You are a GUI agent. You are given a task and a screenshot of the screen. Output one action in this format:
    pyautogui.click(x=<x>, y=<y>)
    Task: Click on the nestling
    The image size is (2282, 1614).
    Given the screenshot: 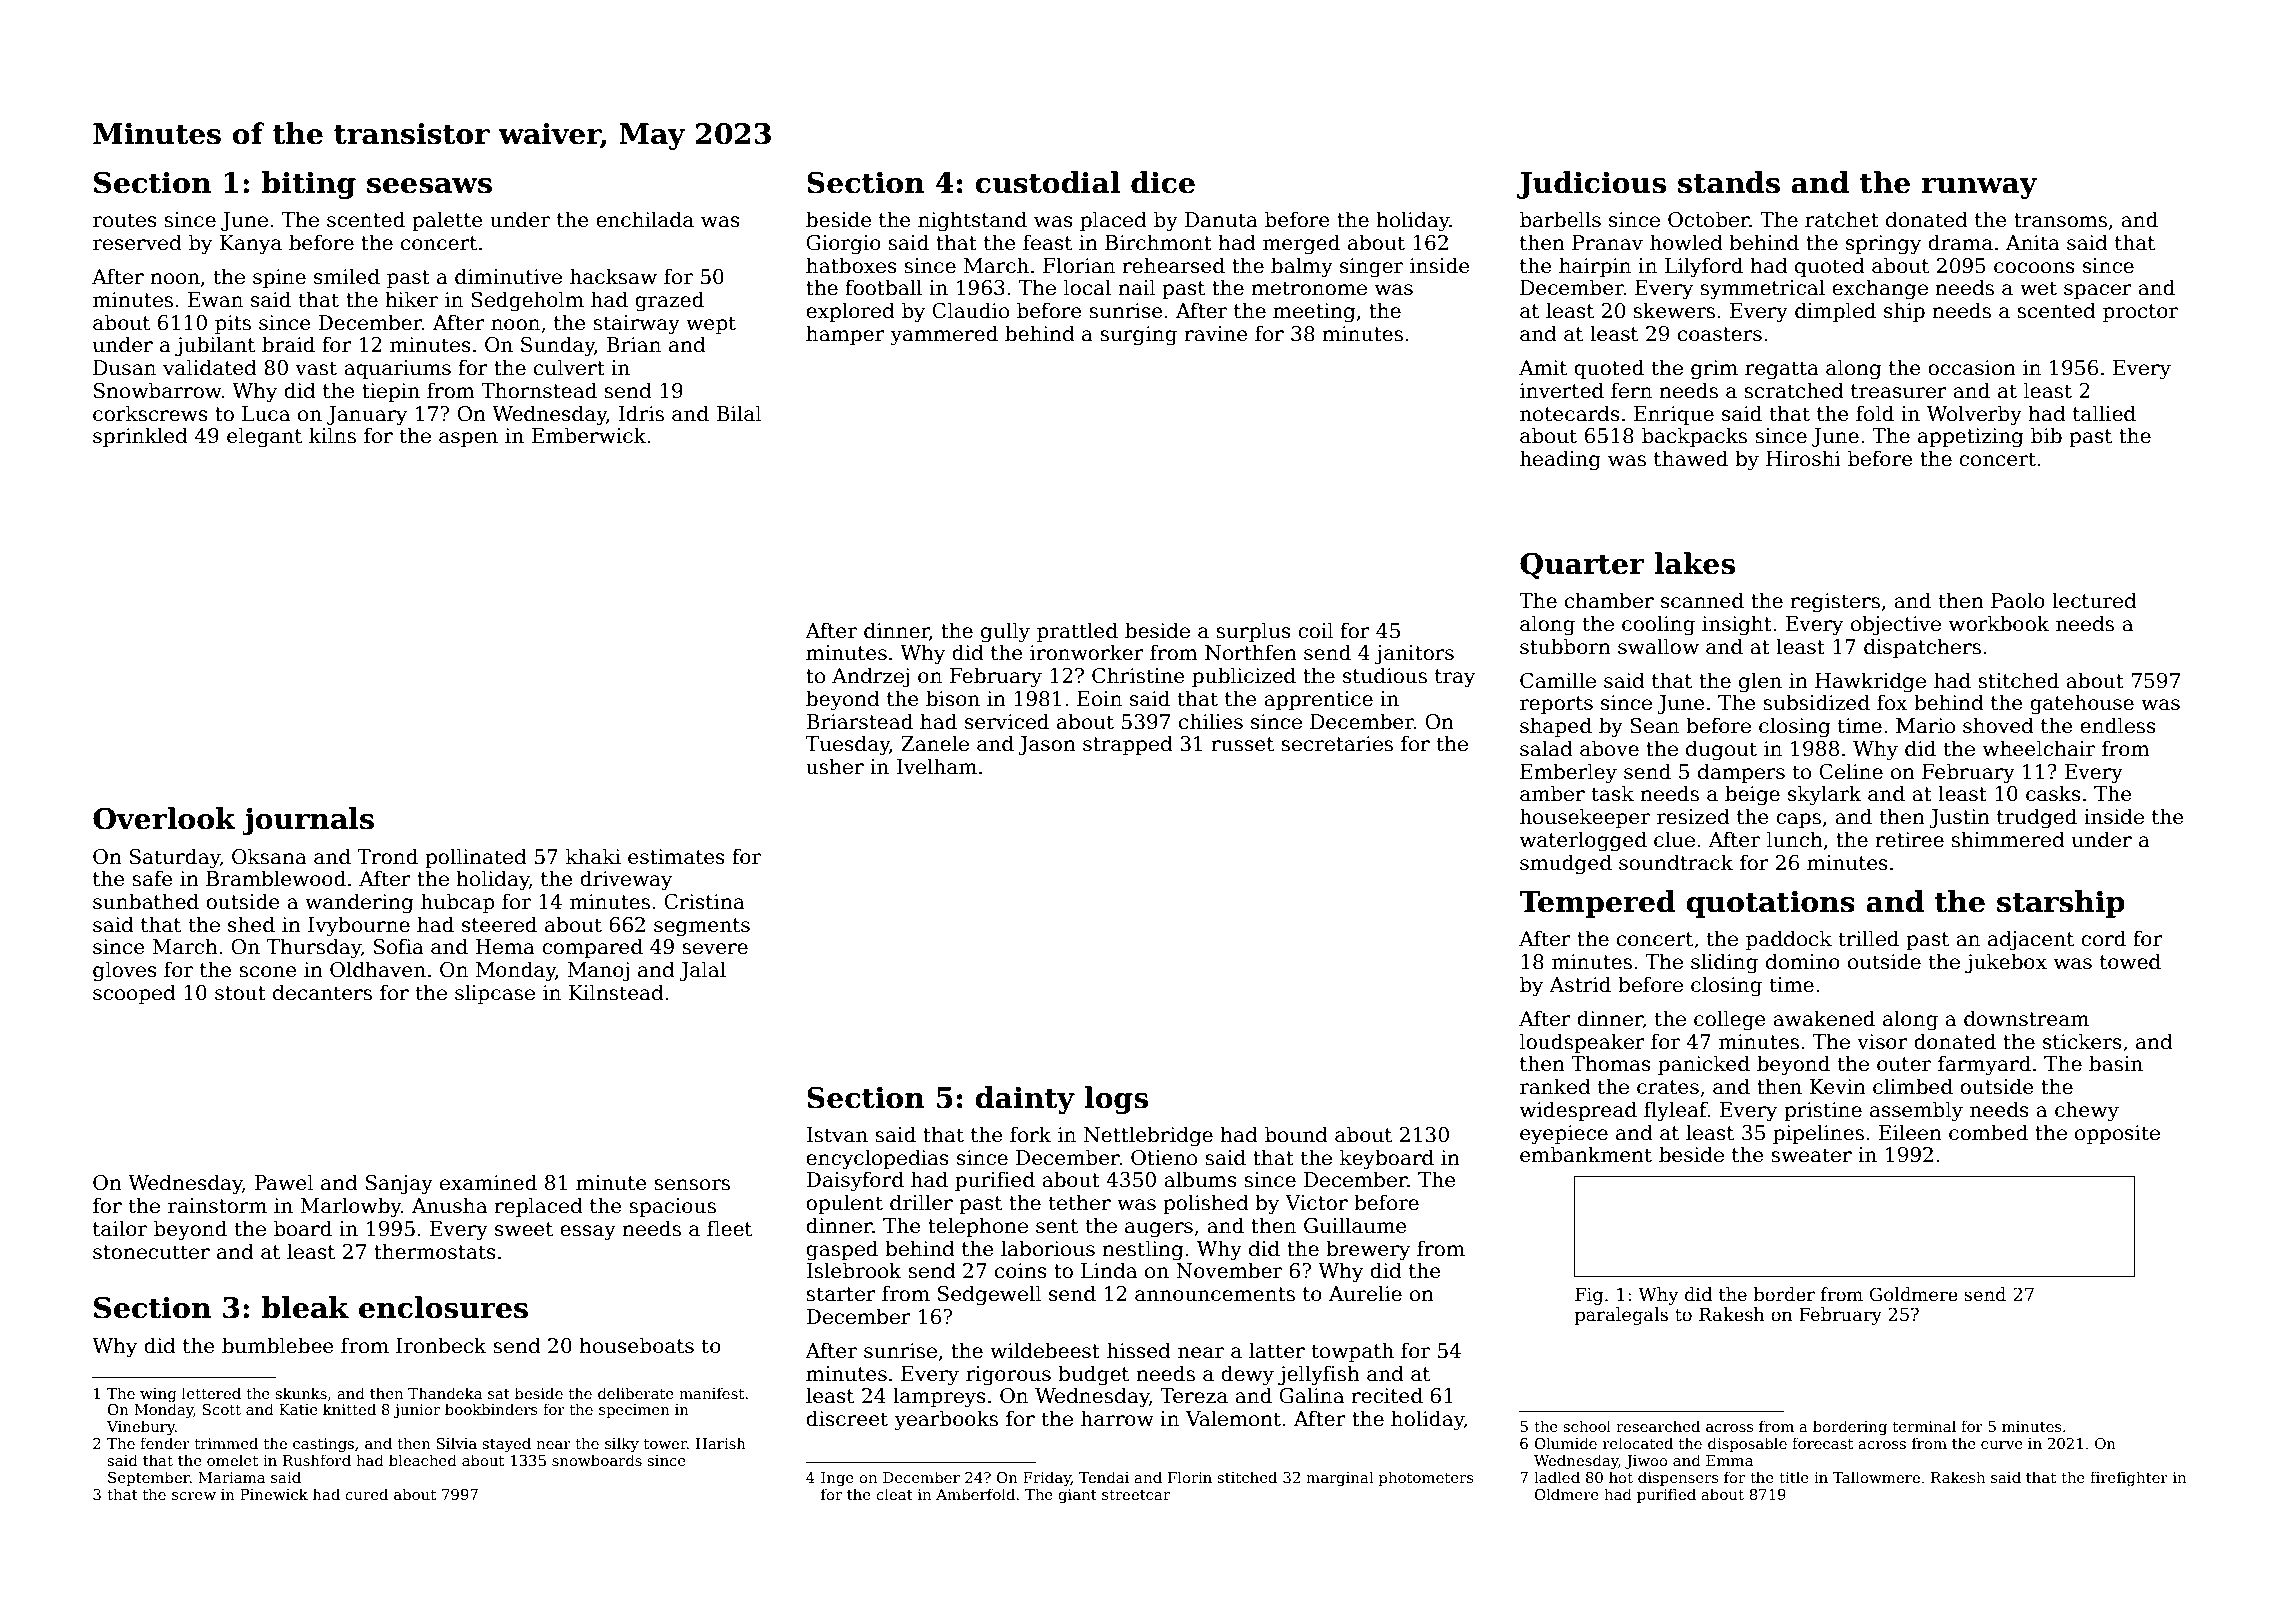 What is the action you would take?
    pyautogui.click(x=1142, y=1250)
